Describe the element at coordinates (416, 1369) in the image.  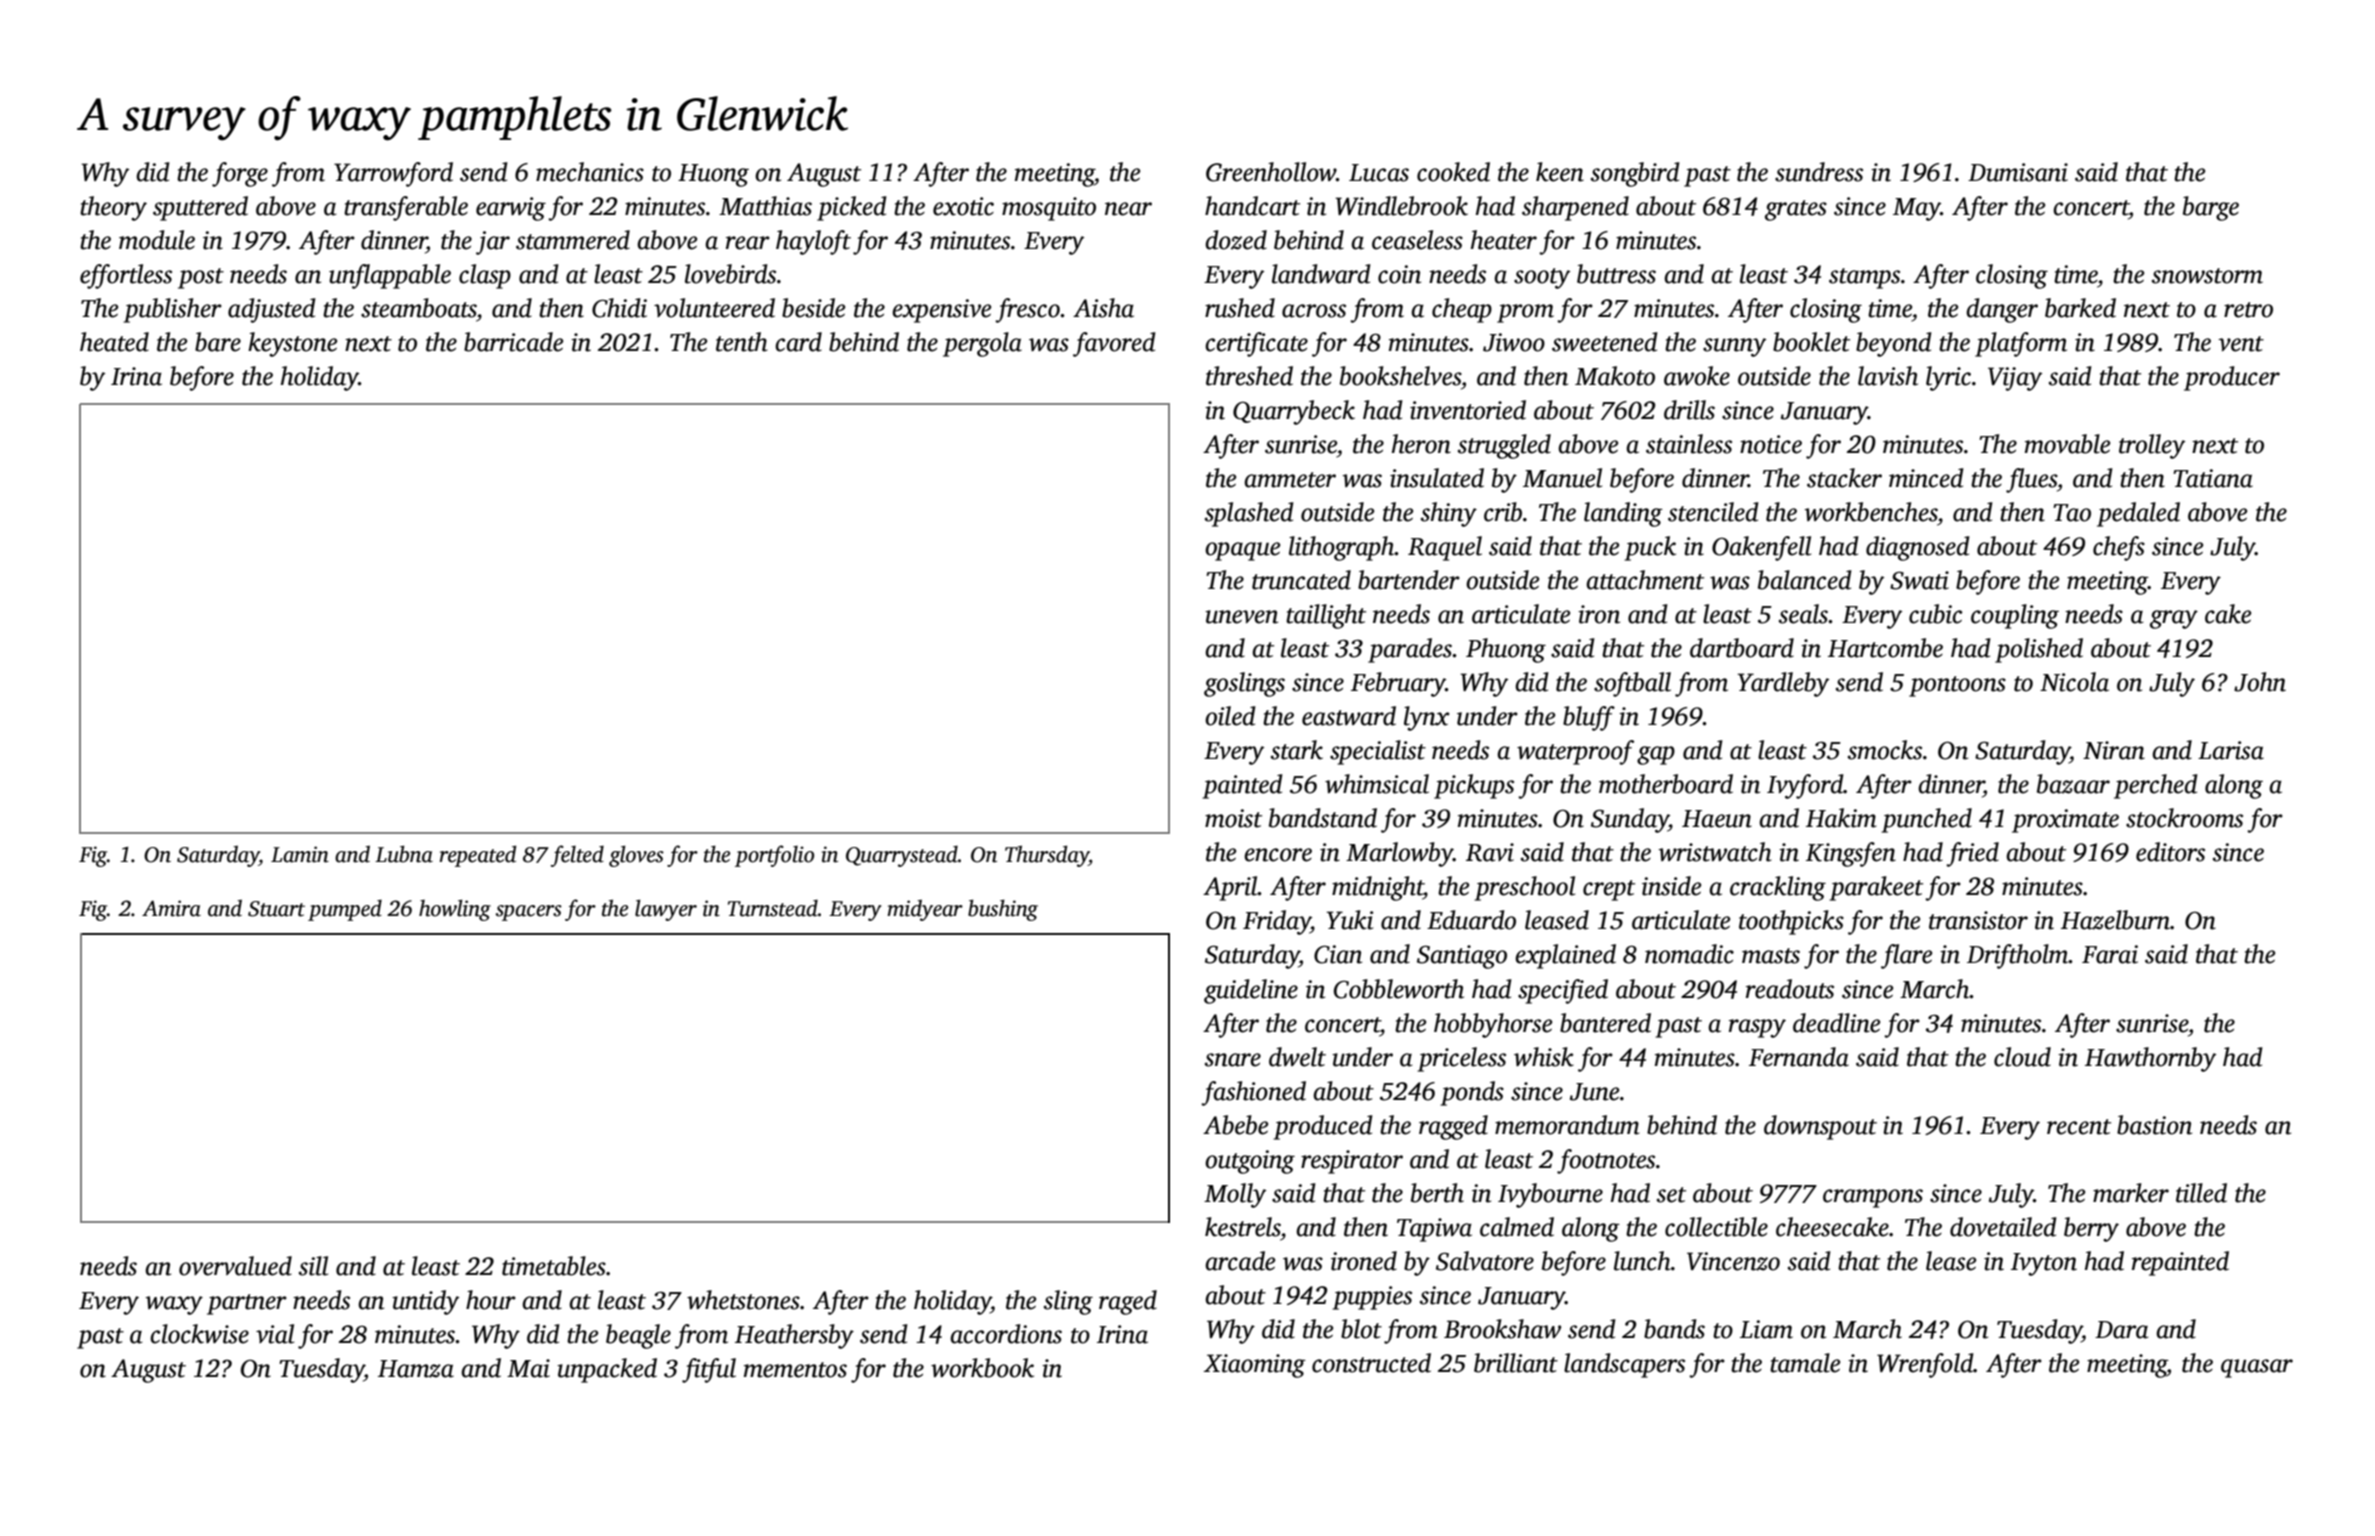
I see `Hamza` at that location.
